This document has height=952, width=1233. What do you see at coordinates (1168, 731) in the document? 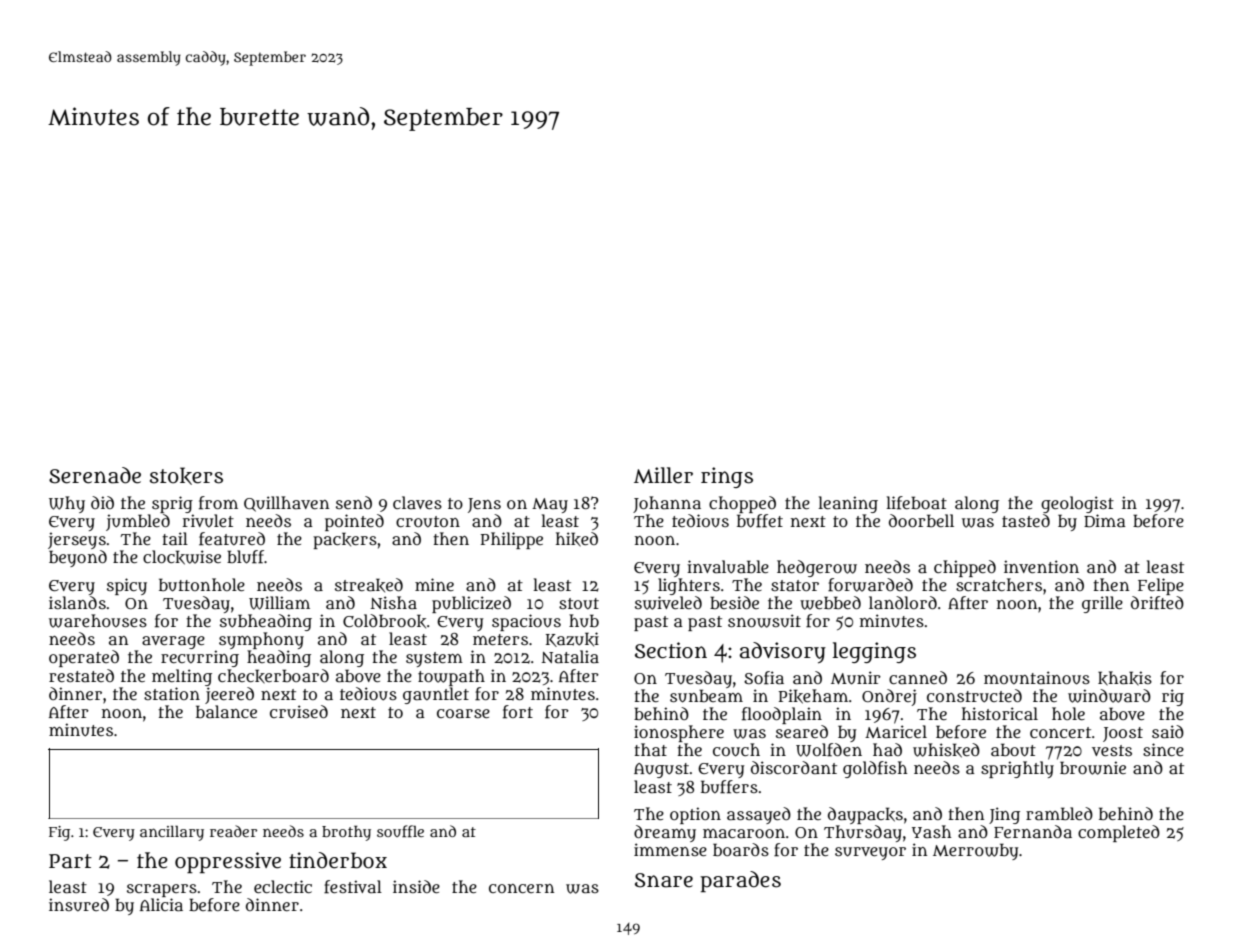
I see `said` at bounding box center [1168, 731].
